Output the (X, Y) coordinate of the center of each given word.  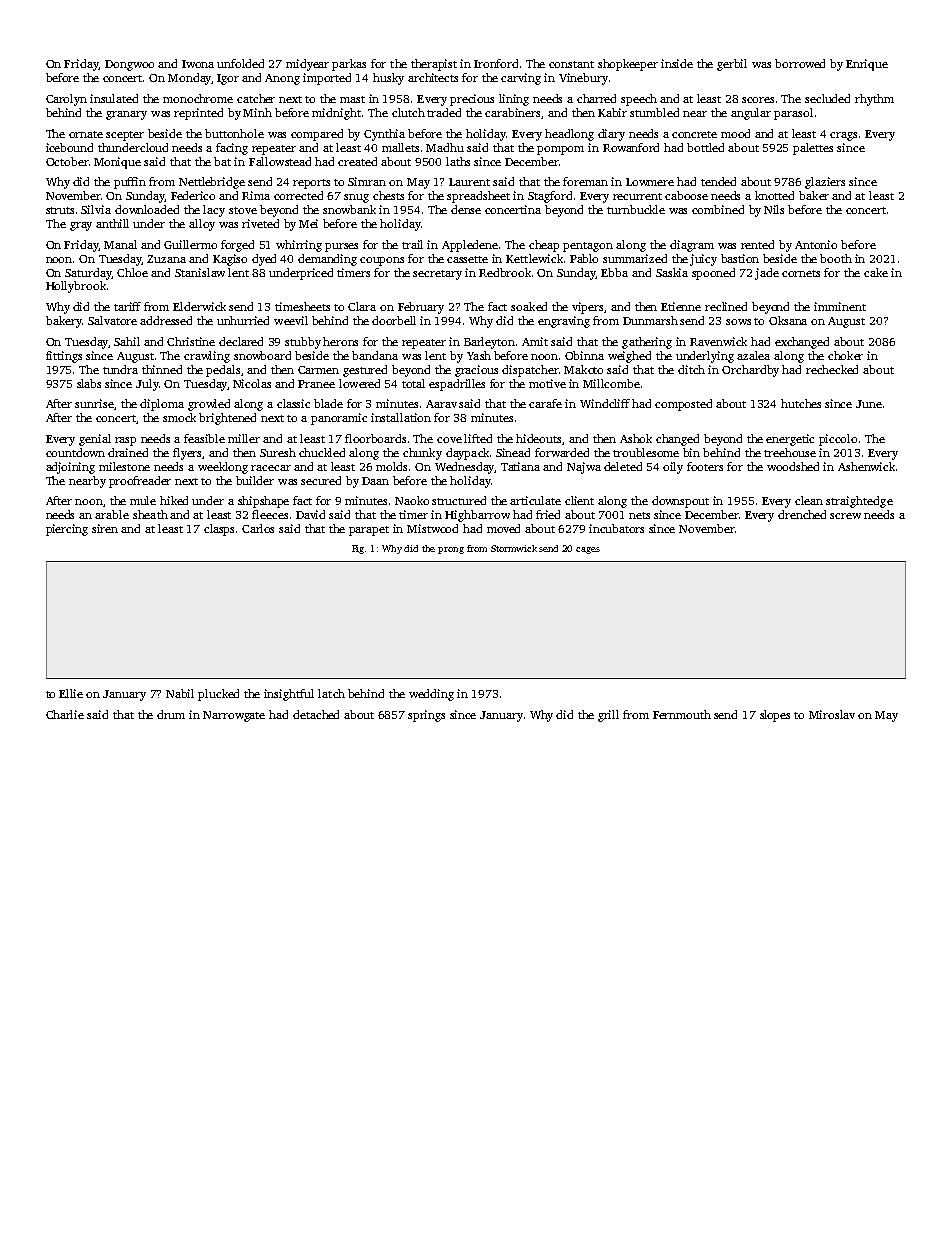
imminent (840, 306)
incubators (616, 528)
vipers (587, 308)
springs (426, 716)
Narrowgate (234, 716)
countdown (75, 452)
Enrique (867, 65)
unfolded (240, 63)
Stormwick (514, 548)
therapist (434, 65)
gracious (476, 371)
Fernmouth (682, 714)
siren (105, 528)
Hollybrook (76, 287)
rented (757, 244)
